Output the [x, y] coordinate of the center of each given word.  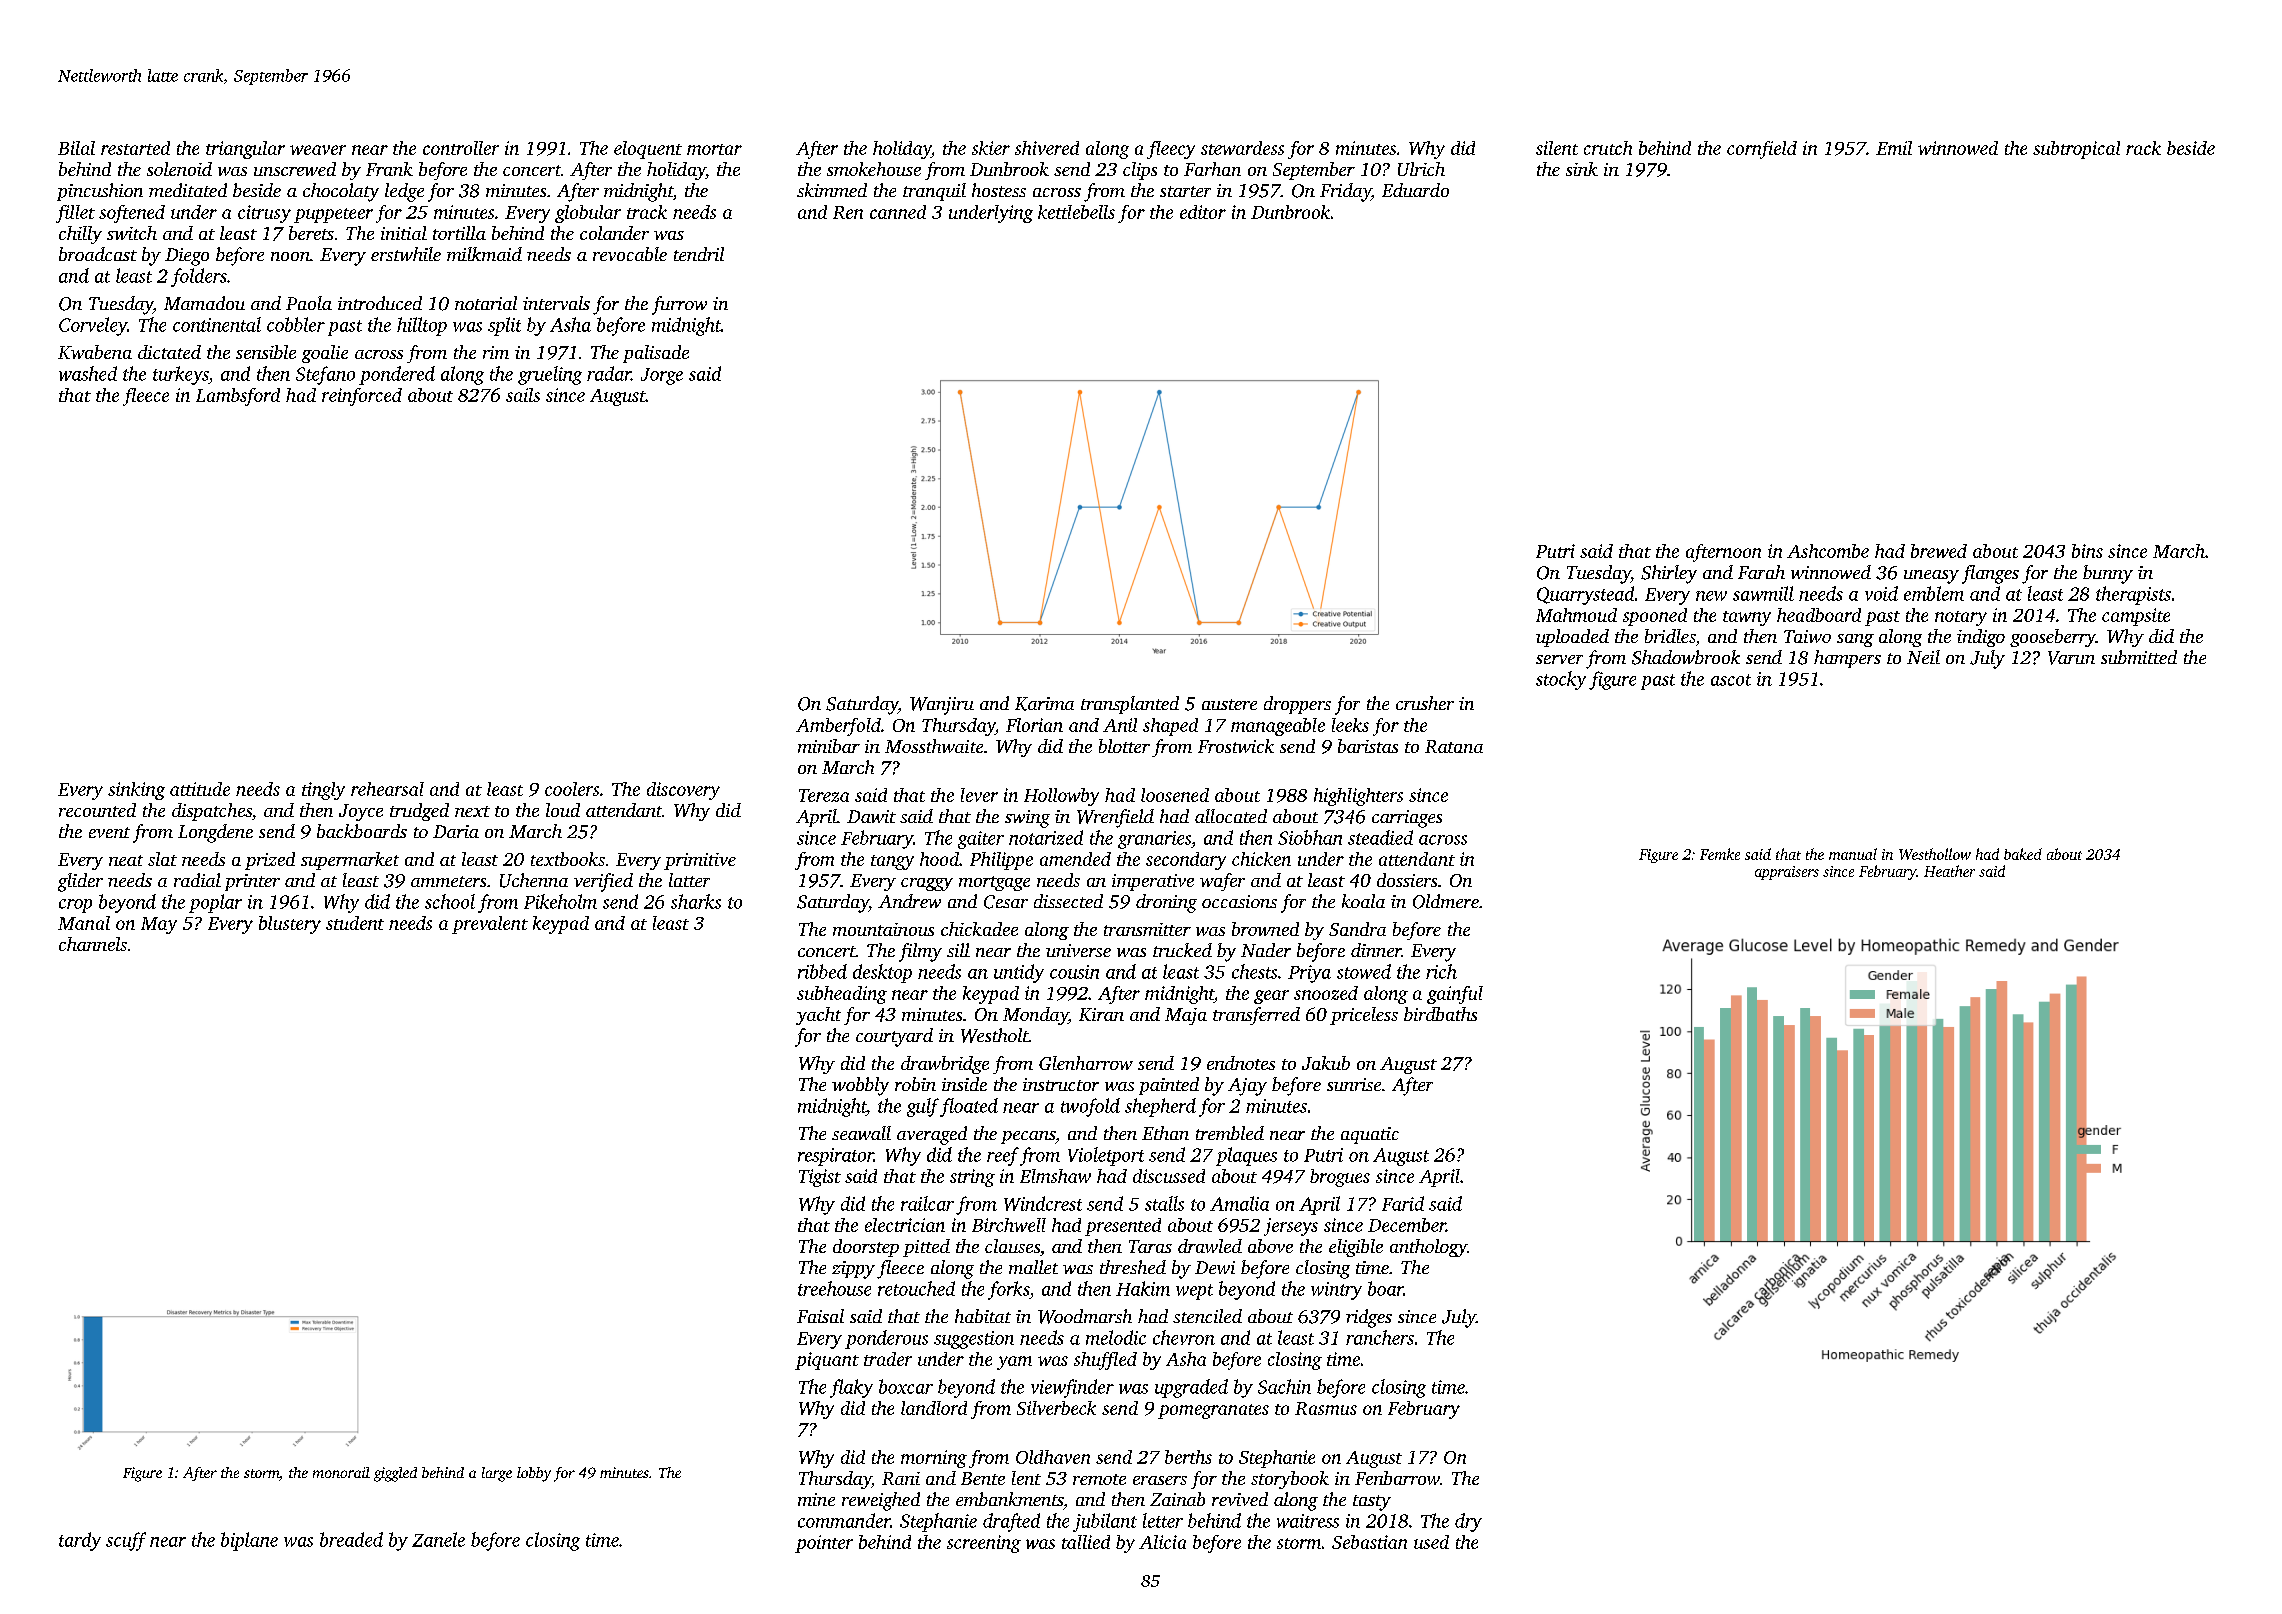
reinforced [362, 397]
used [1431, 1542]
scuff [126, 1541]
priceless [1364, 1016]
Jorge [662, 376]
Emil [1894, 148]
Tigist [820, 1178]
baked [2023, 854]
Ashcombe [1828, 551]
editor [1203, 212]
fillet [75, 214]
